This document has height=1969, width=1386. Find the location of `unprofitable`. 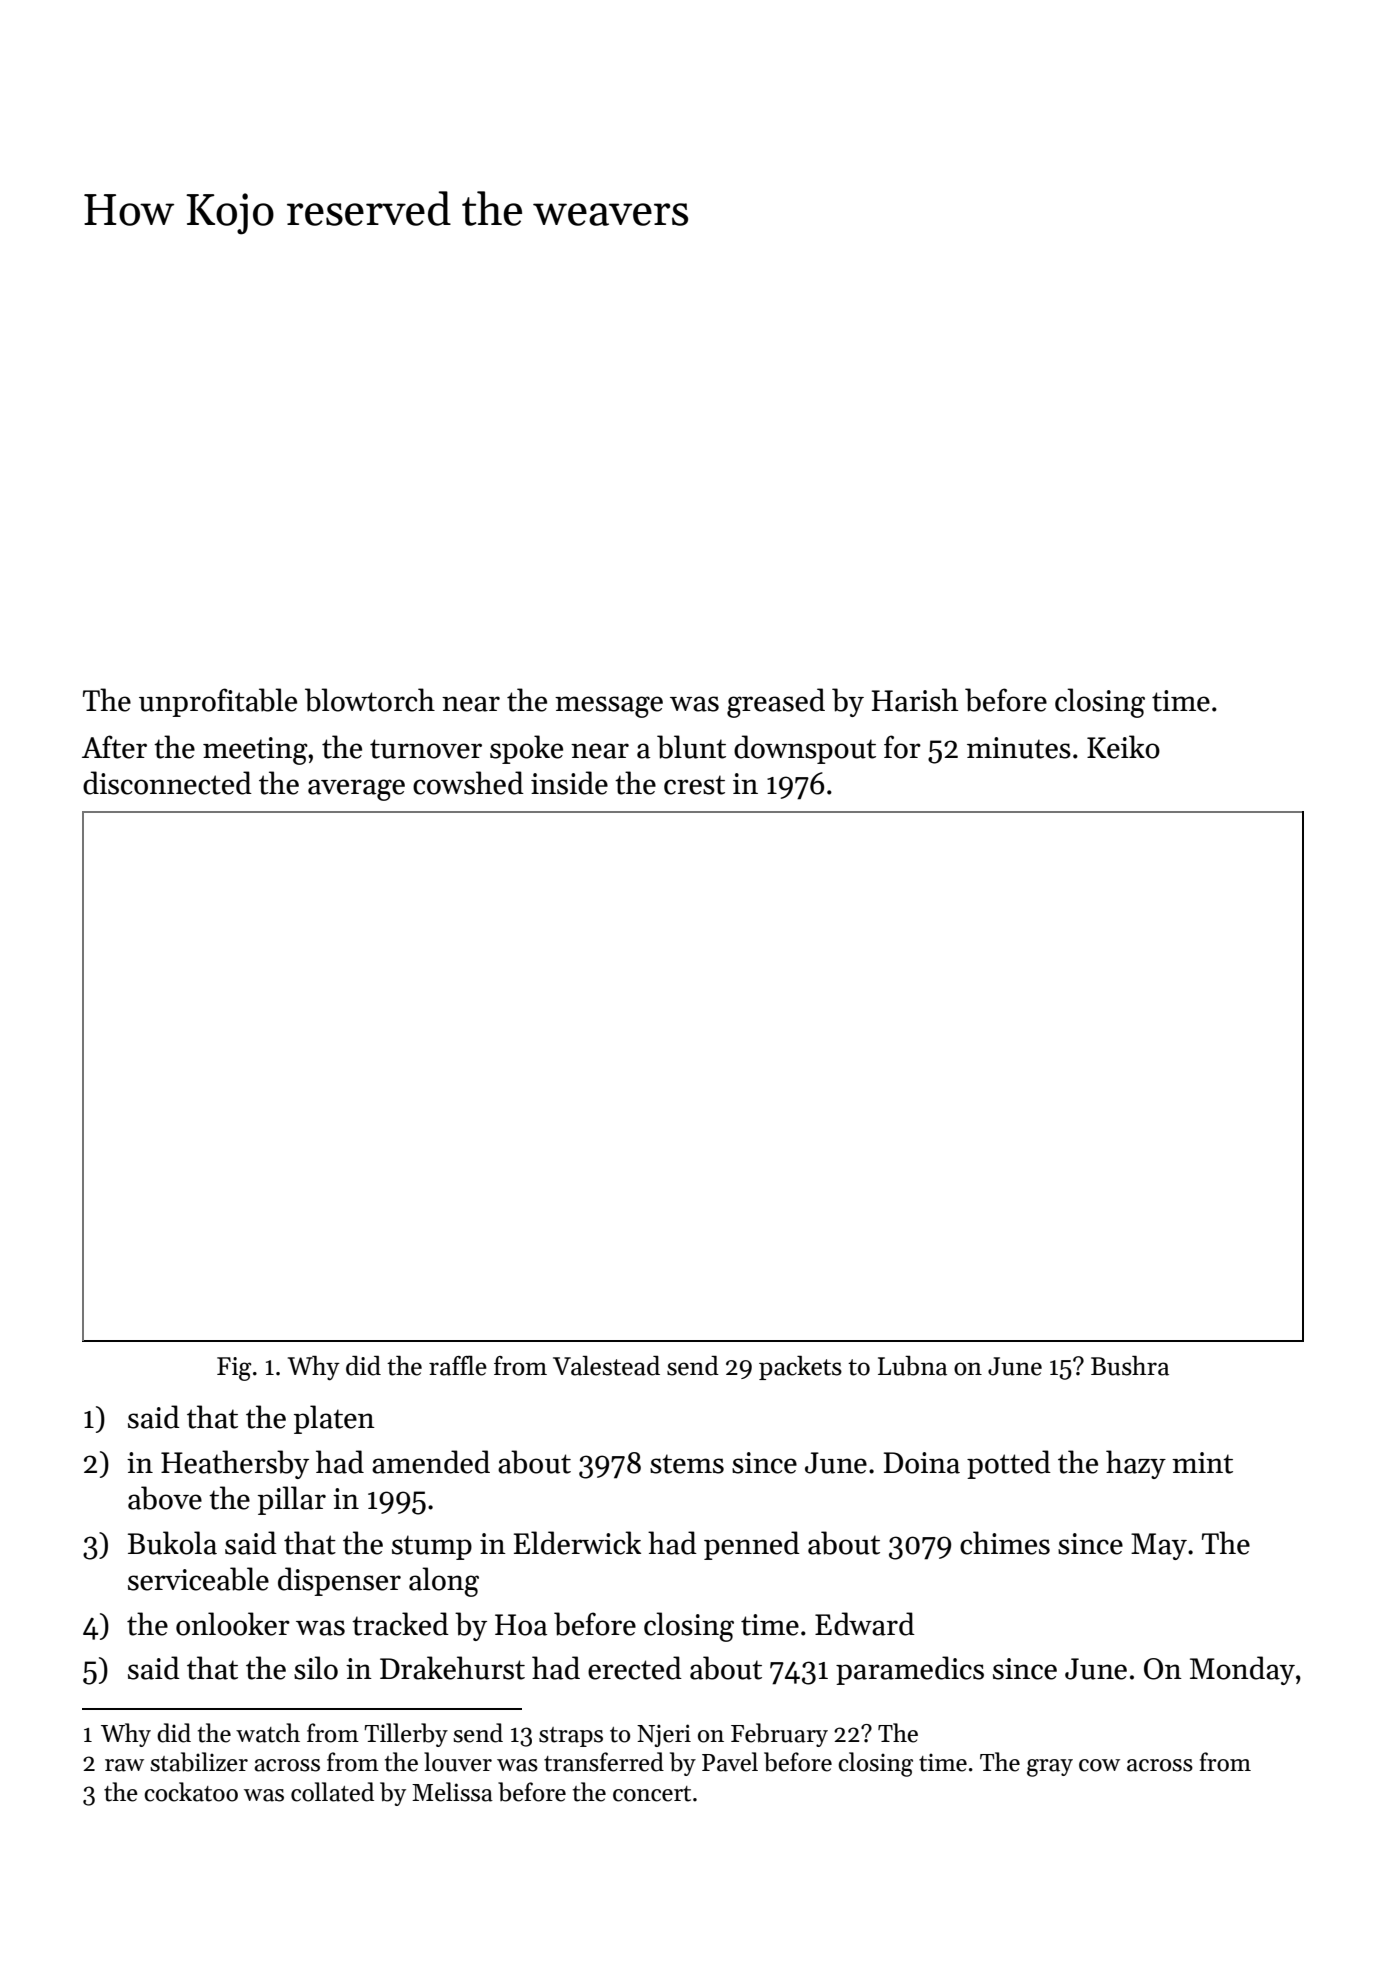

unprofitable is located at coordinates (218, 702).
